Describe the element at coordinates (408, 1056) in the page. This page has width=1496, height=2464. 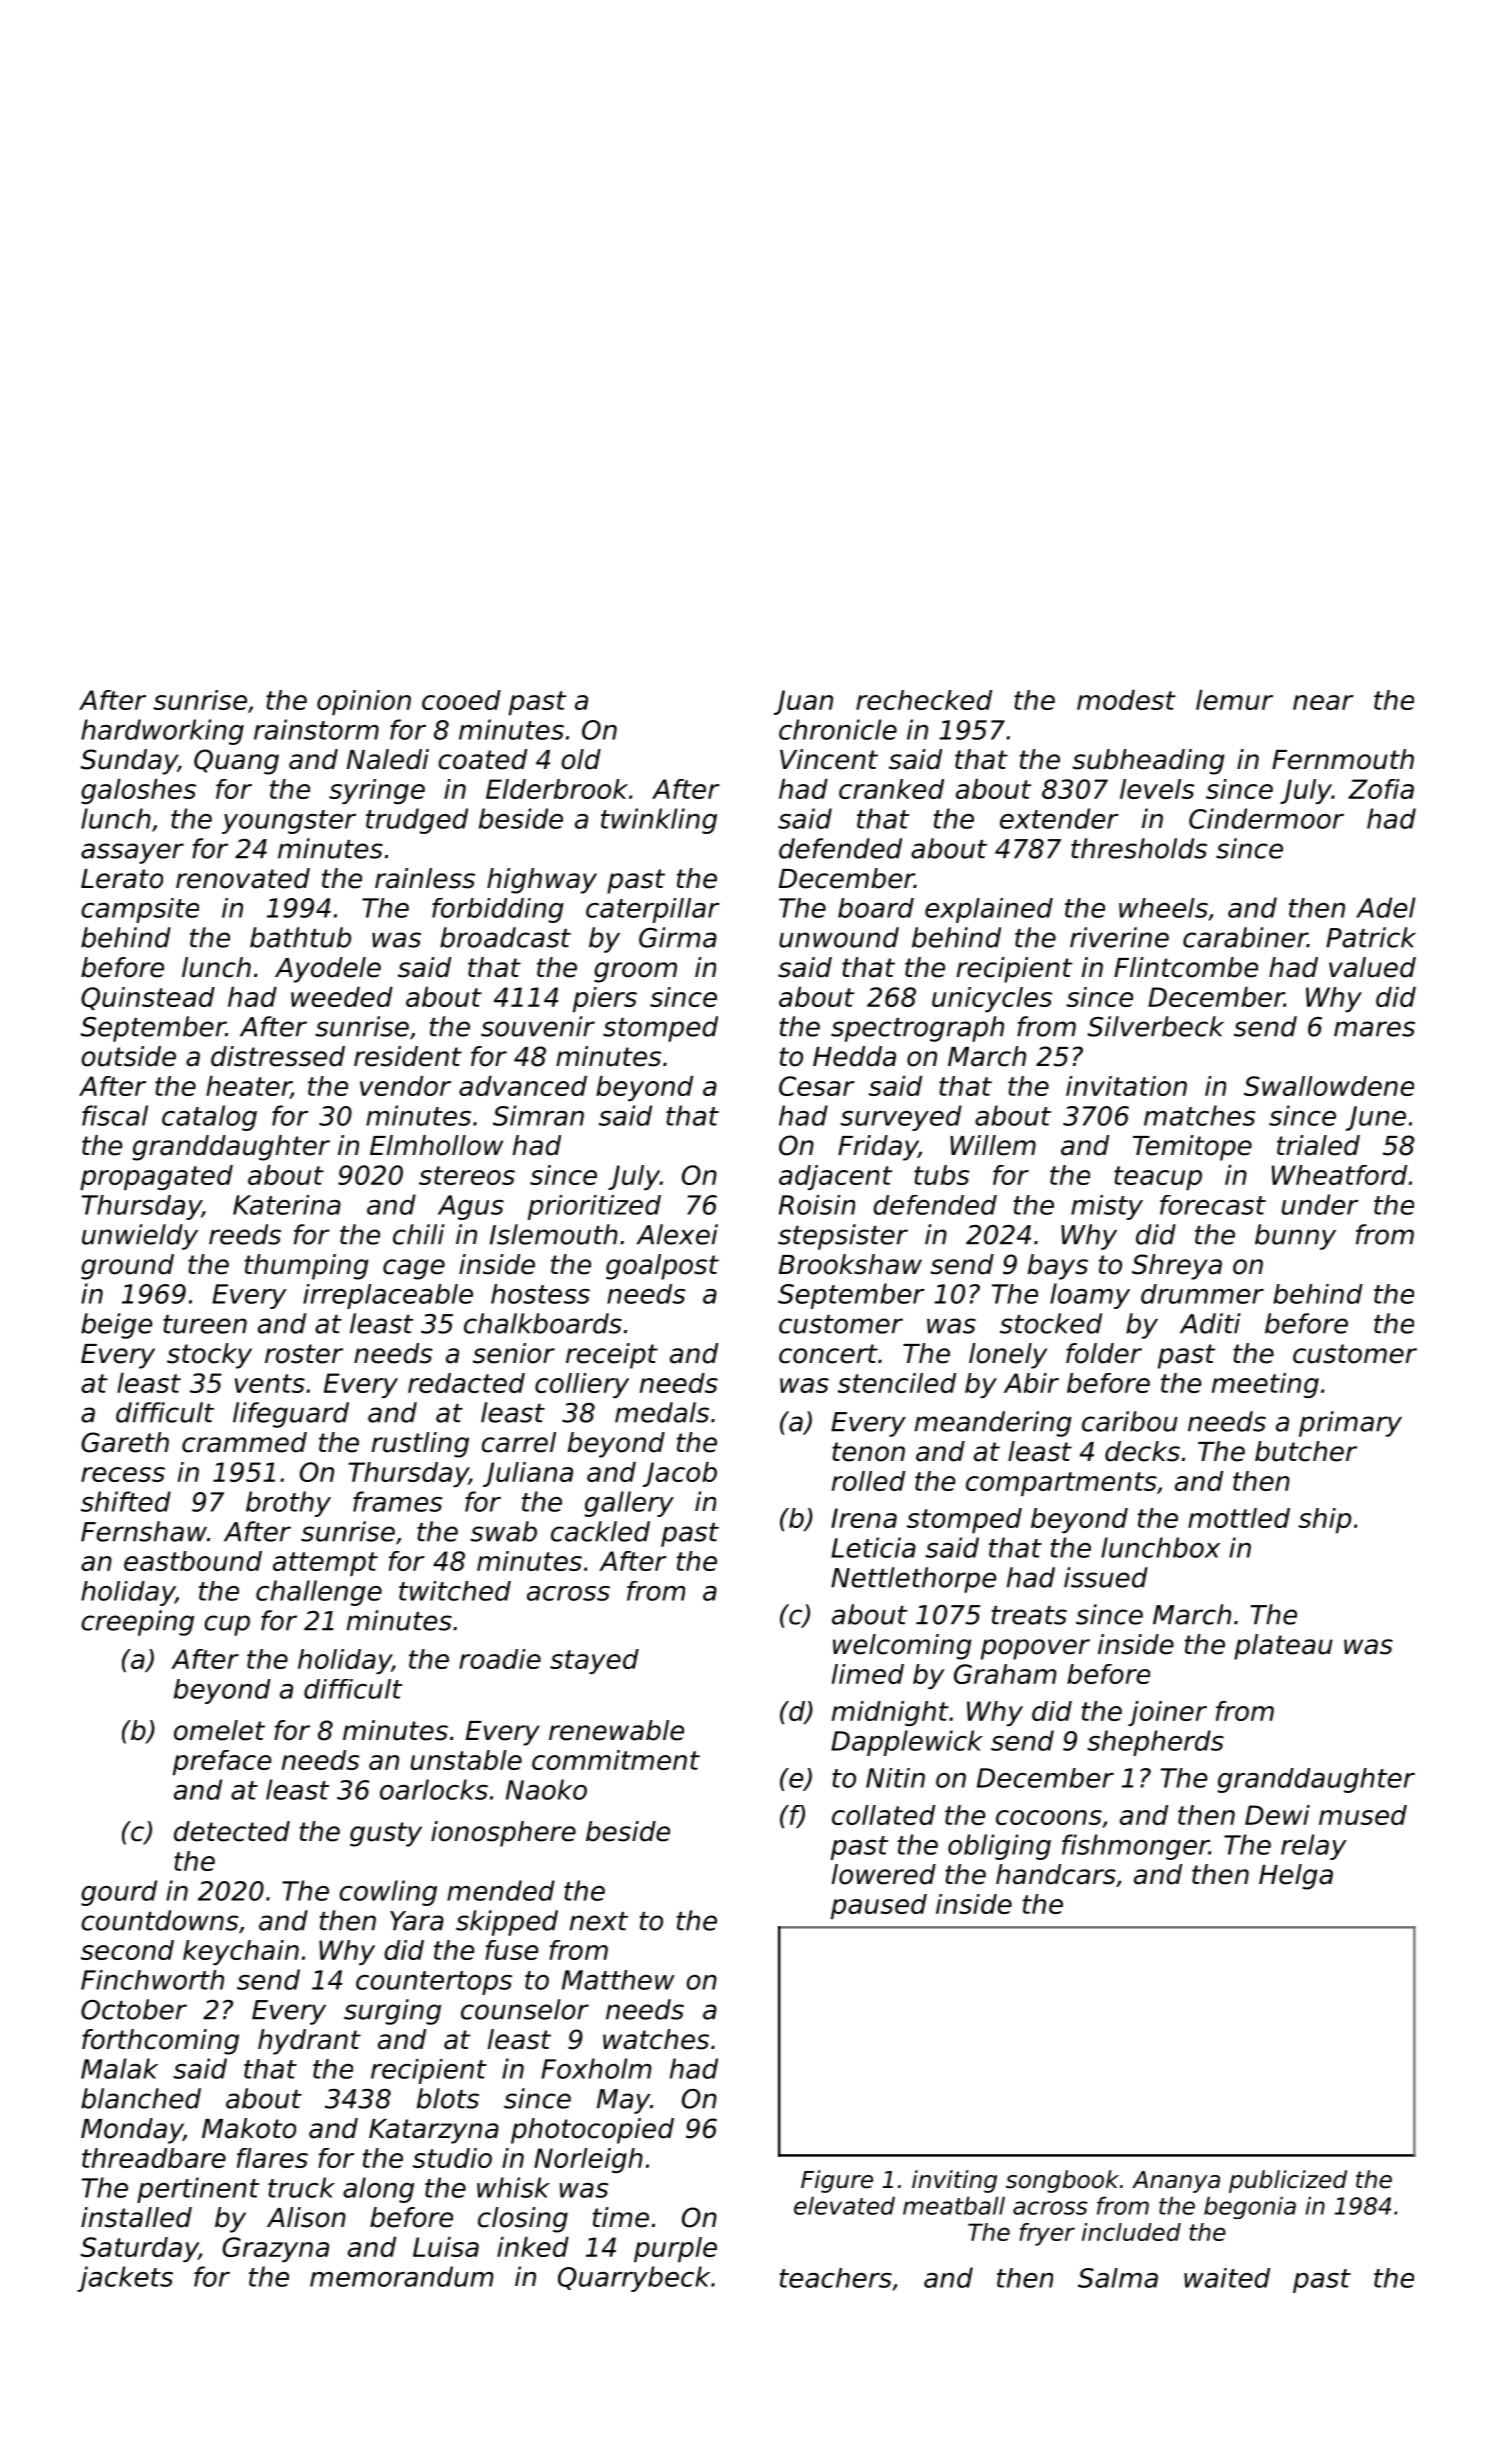
I see `resident` at that location.
